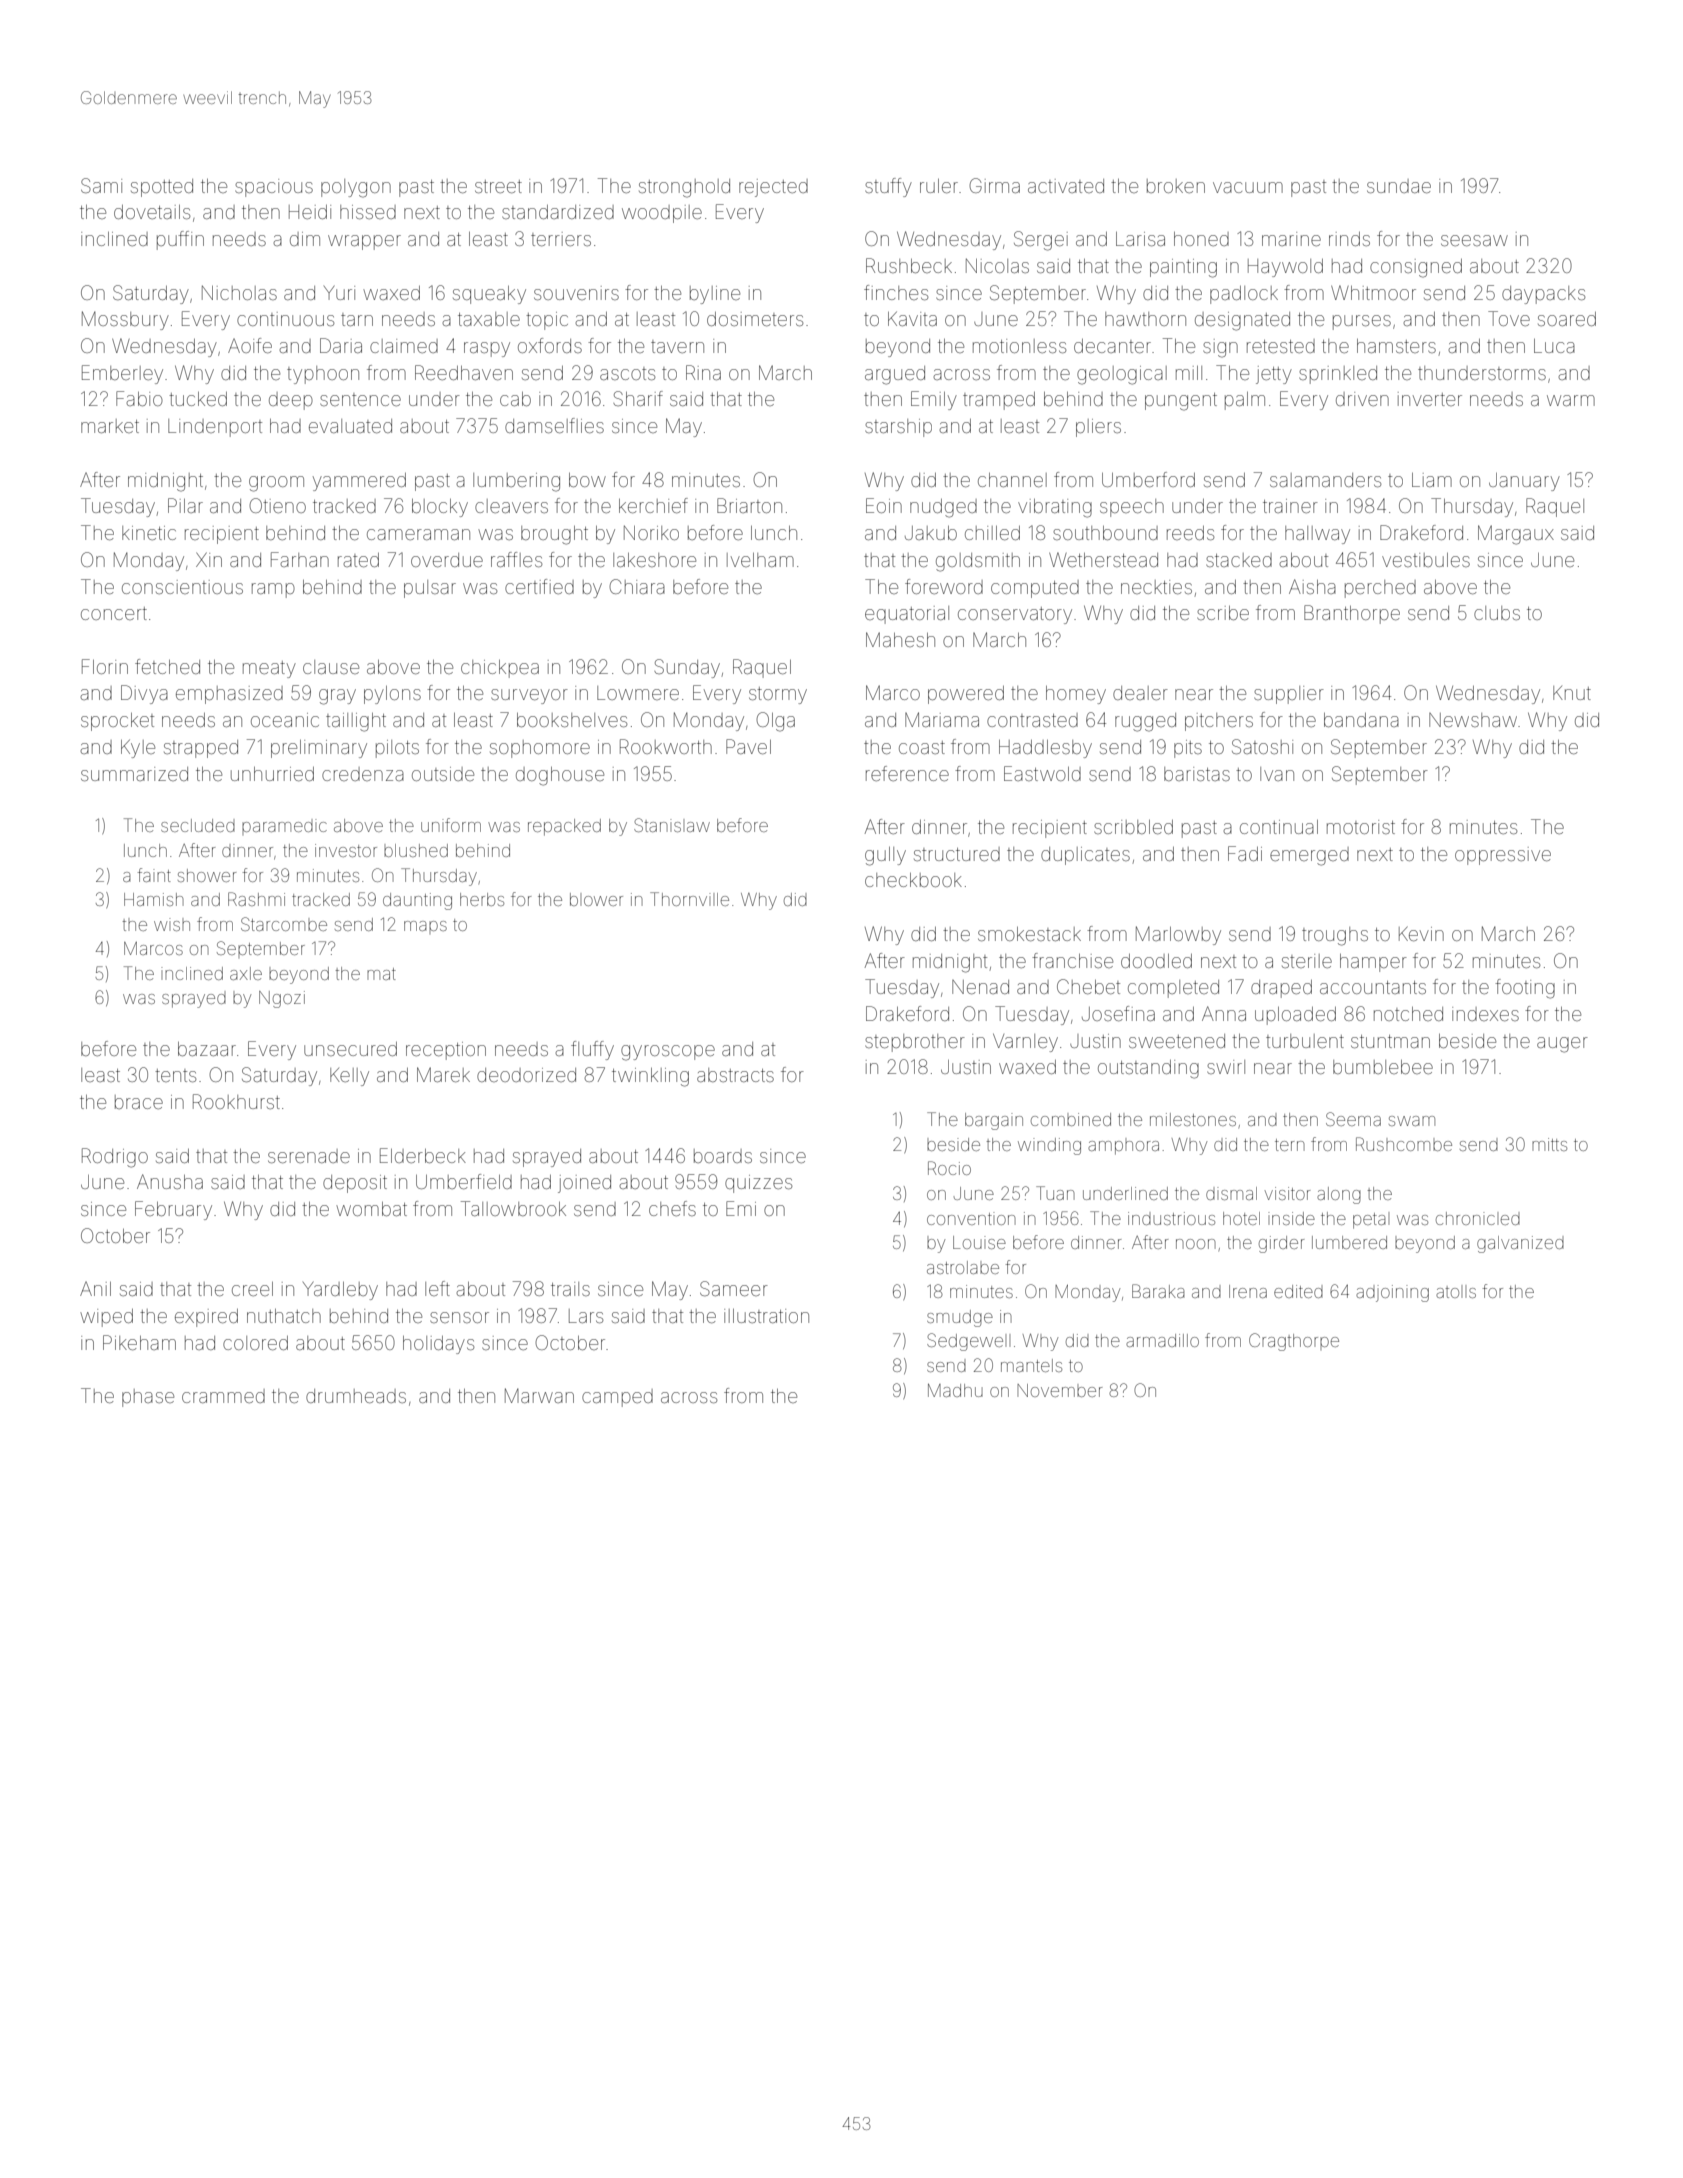 The height and width of the document is (2178, 1683). What do you see at coordinates (980, 987) in the document?
I see `Nenad` at bounding box center [980, 987].
